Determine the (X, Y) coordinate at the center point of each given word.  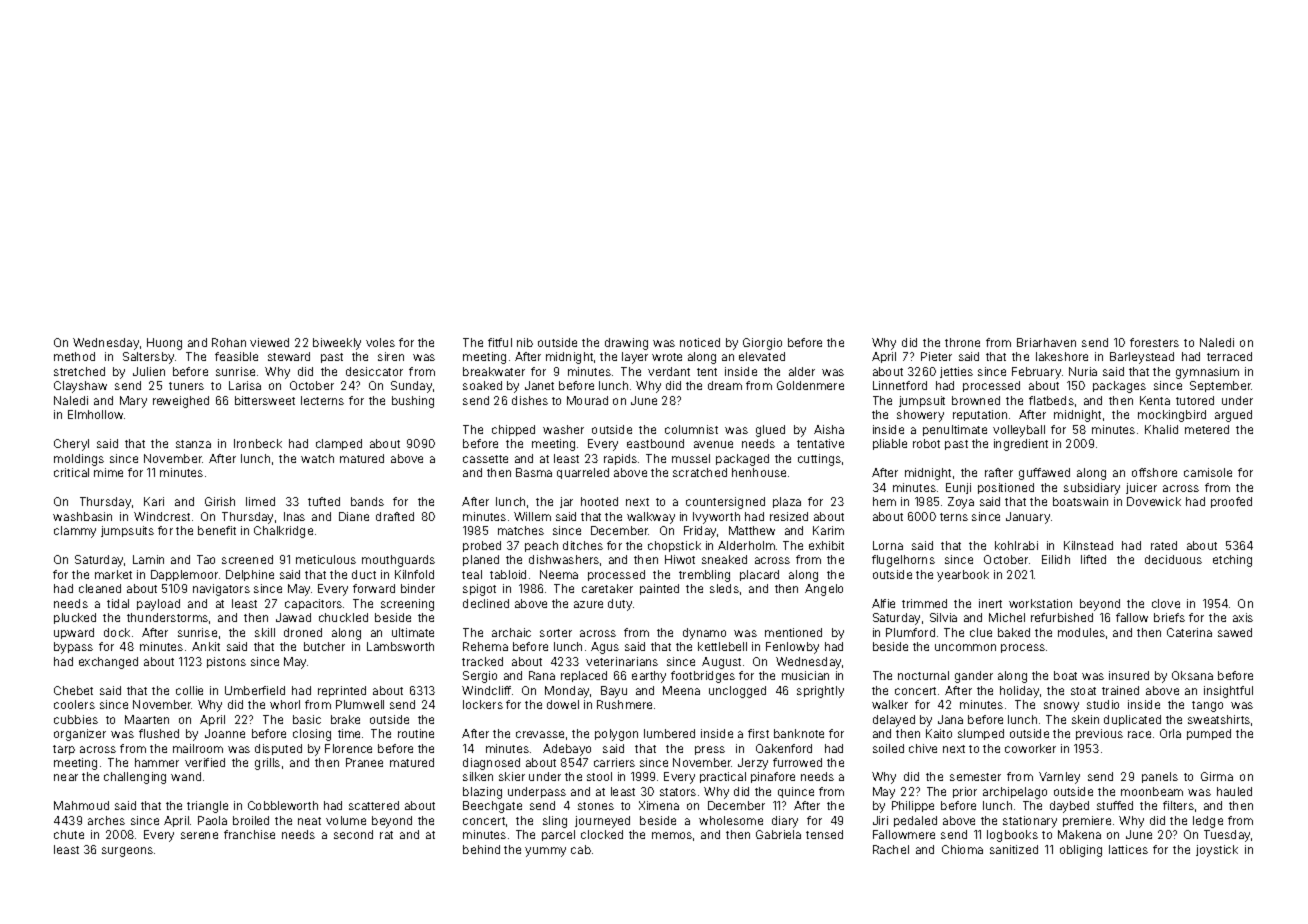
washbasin (82, 516)
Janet (539, 385)
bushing (413, 402)
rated (1164, 545)
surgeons (127, 852)
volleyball (1019, 431)
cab (581, 849)
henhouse (759, 472)
